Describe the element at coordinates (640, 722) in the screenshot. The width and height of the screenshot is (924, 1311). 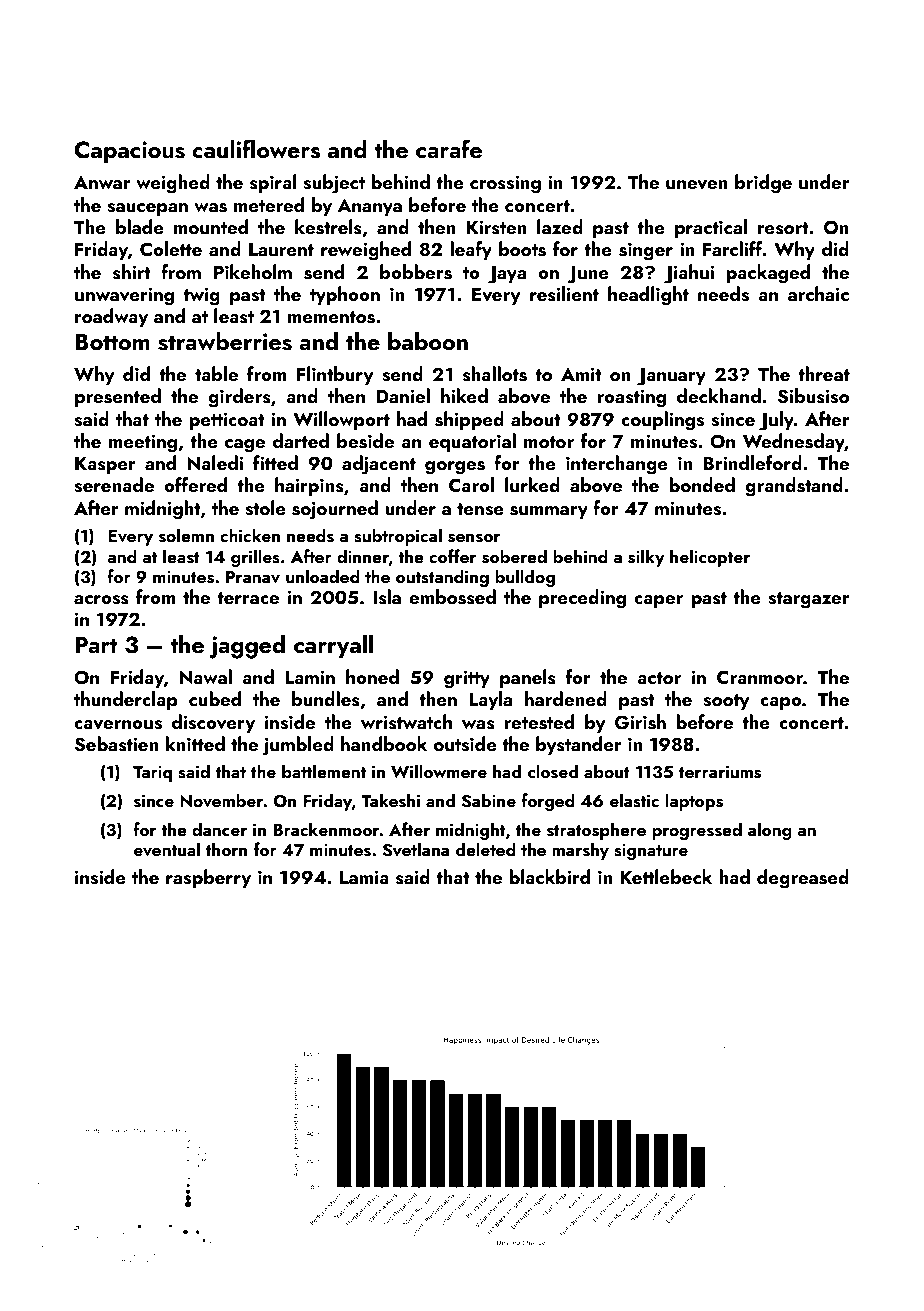
I see `Girish` at that location.
